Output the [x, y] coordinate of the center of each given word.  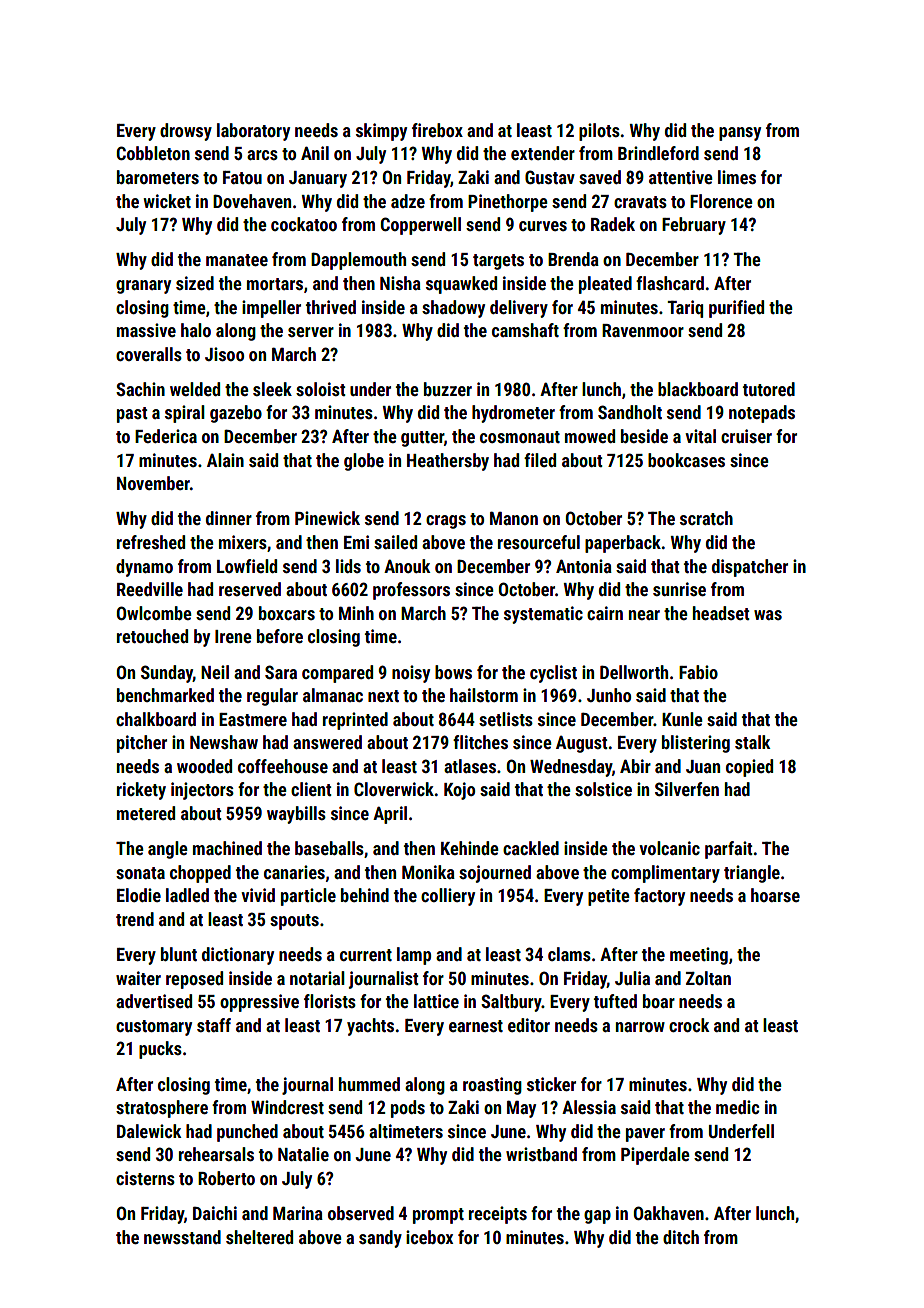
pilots [599, 132]
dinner [229, 518]
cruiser [746, 436]
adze [408, 201]
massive [146, 330]
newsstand [182, 1237]
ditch [681, 1237]
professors [411, 591]
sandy [380, 1239]
